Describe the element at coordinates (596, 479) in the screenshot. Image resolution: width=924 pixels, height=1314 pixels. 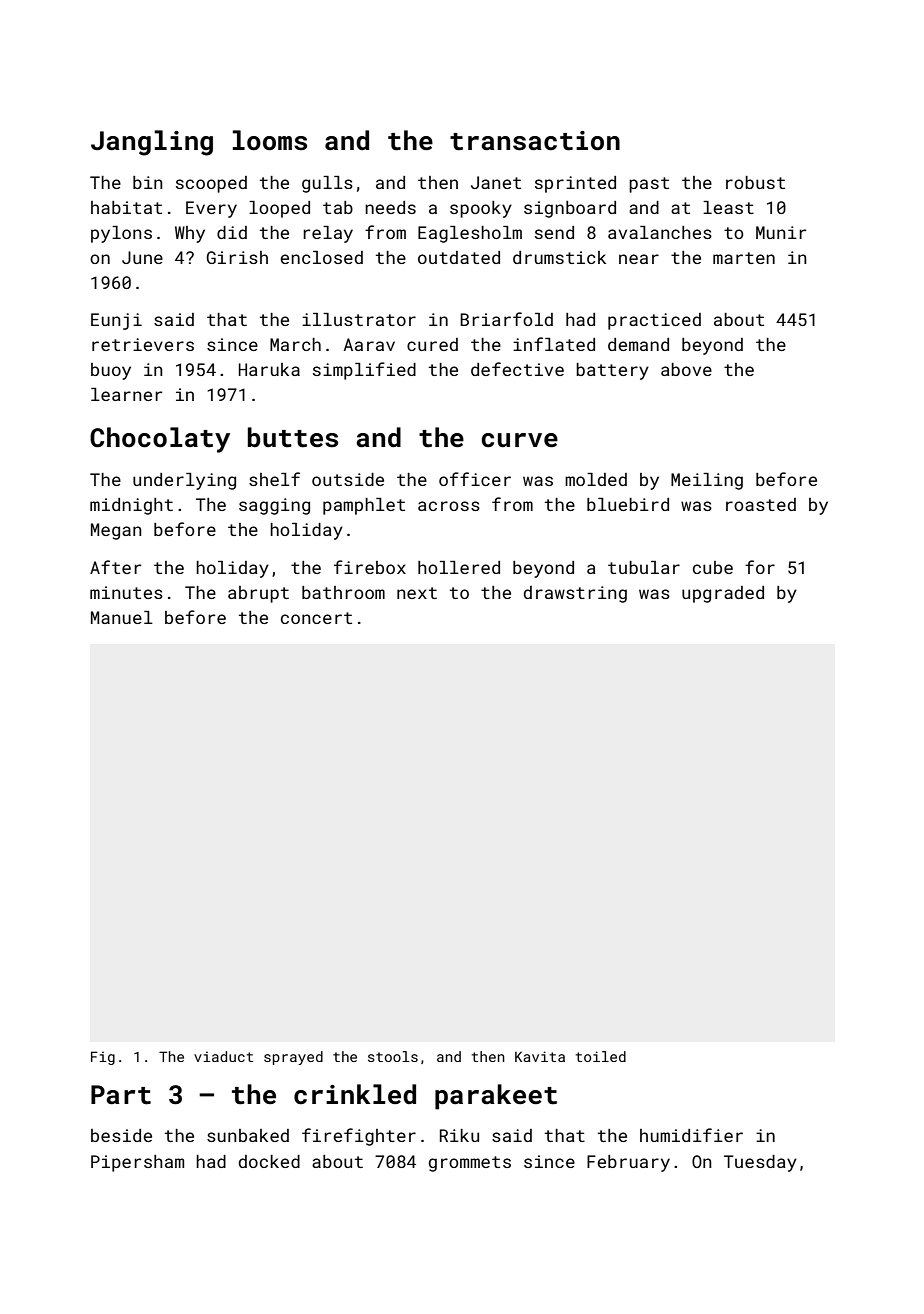
I see `molded` at that location.
